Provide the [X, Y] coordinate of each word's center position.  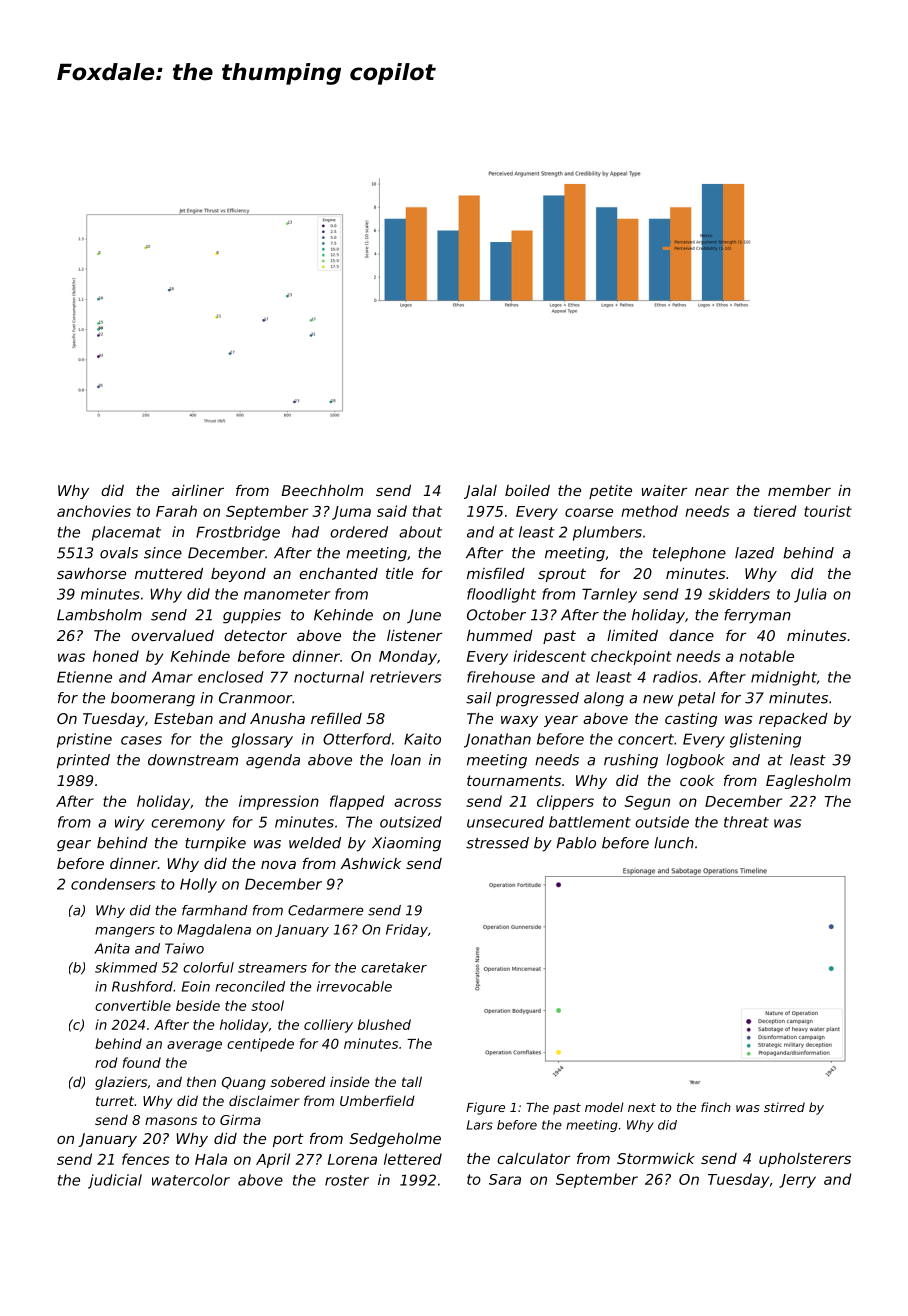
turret [115, 1101]
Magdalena [214, 930]
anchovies [94, 511]
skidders [739, 594]
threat [746, 822]
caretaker [394, 967]
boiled [527, 490]
